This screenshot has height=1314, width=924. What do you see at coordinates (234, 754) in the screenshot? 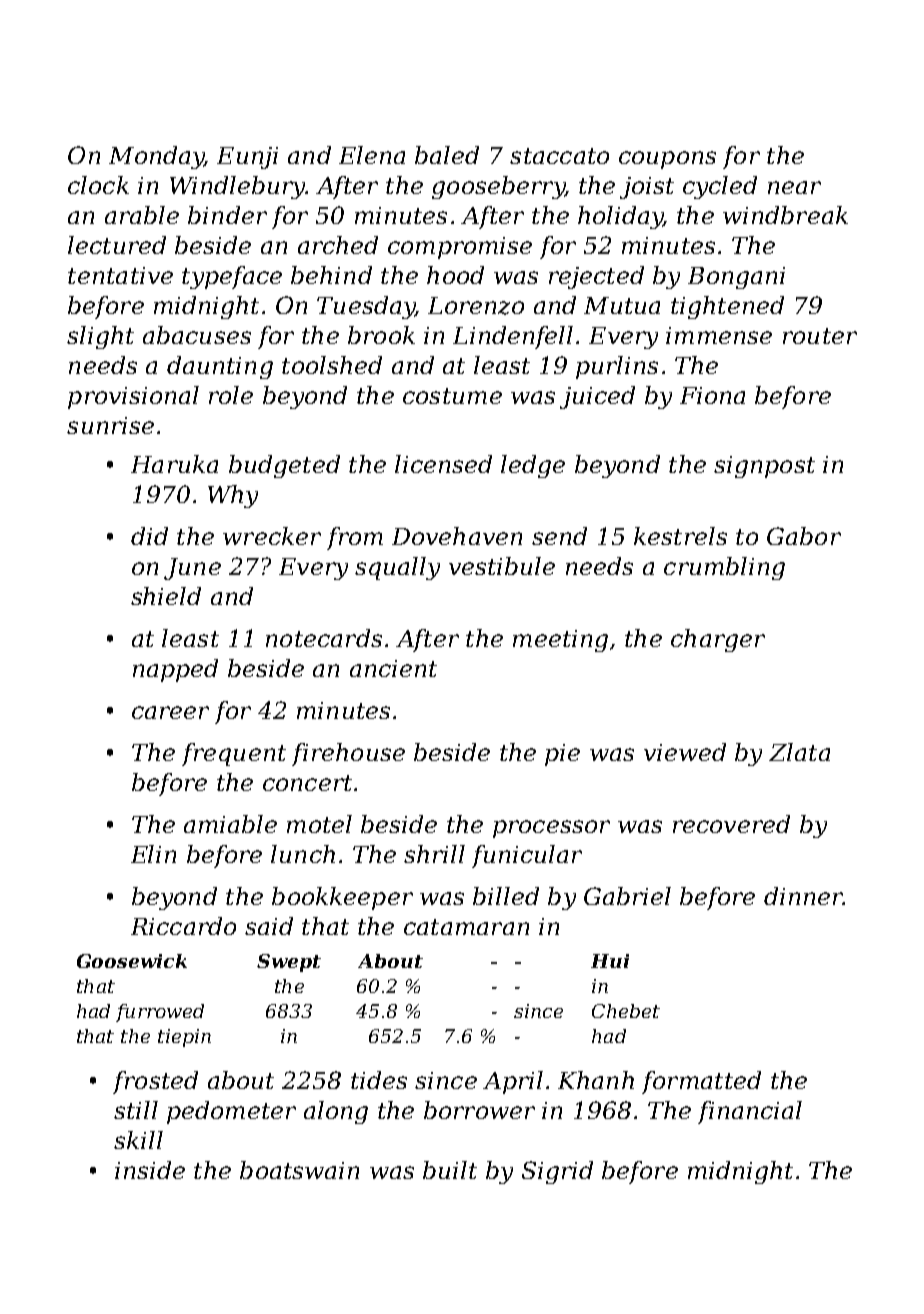
I see `frequent` at bounding box center [234, 754].
